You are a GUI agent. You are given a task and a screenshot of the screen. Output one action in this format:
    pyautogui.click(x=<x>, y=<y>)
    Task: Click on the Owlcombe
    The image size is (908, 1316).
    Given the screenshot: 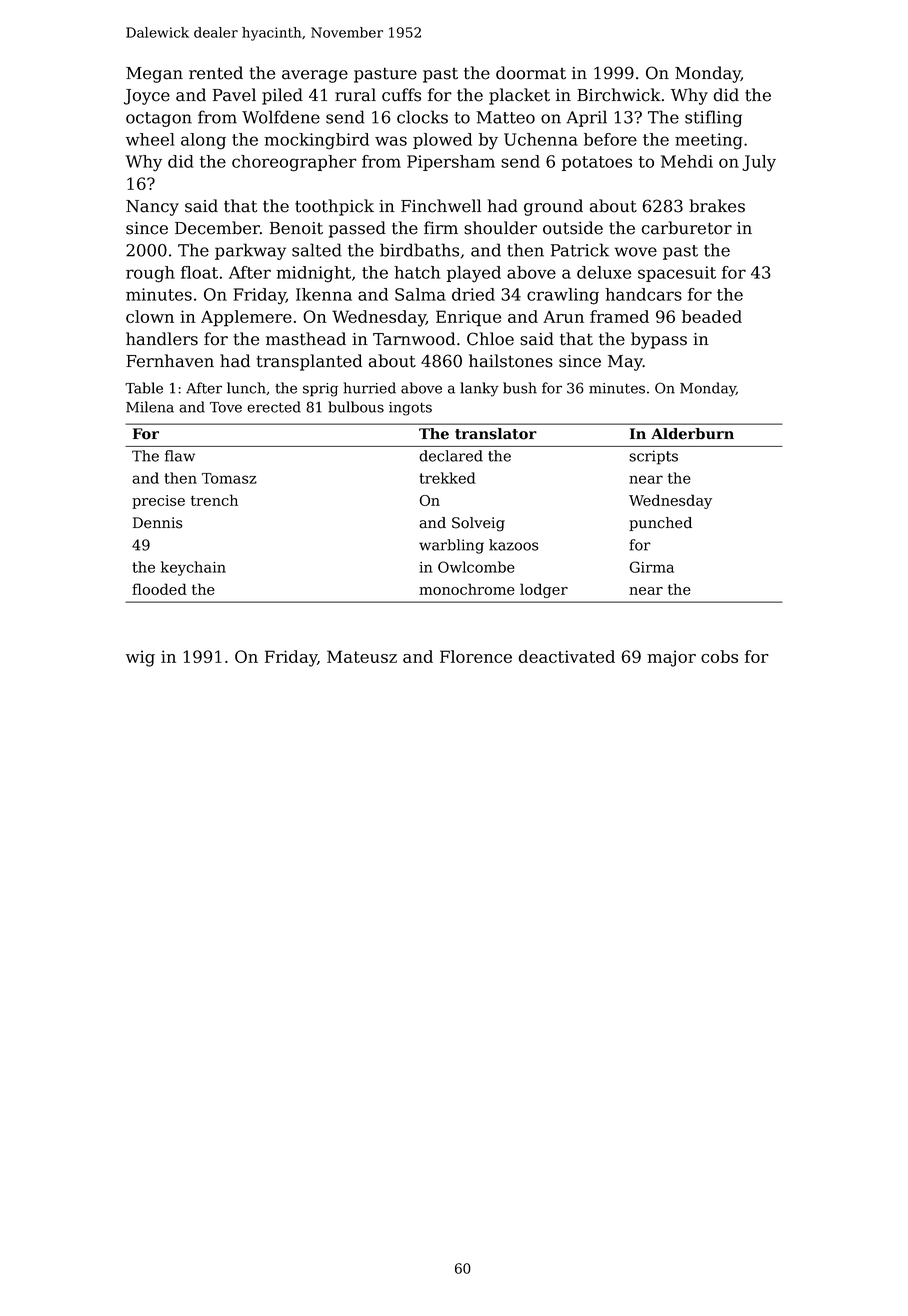 What is the action you would take?
    pyautogui.click(x=476, y=567)
